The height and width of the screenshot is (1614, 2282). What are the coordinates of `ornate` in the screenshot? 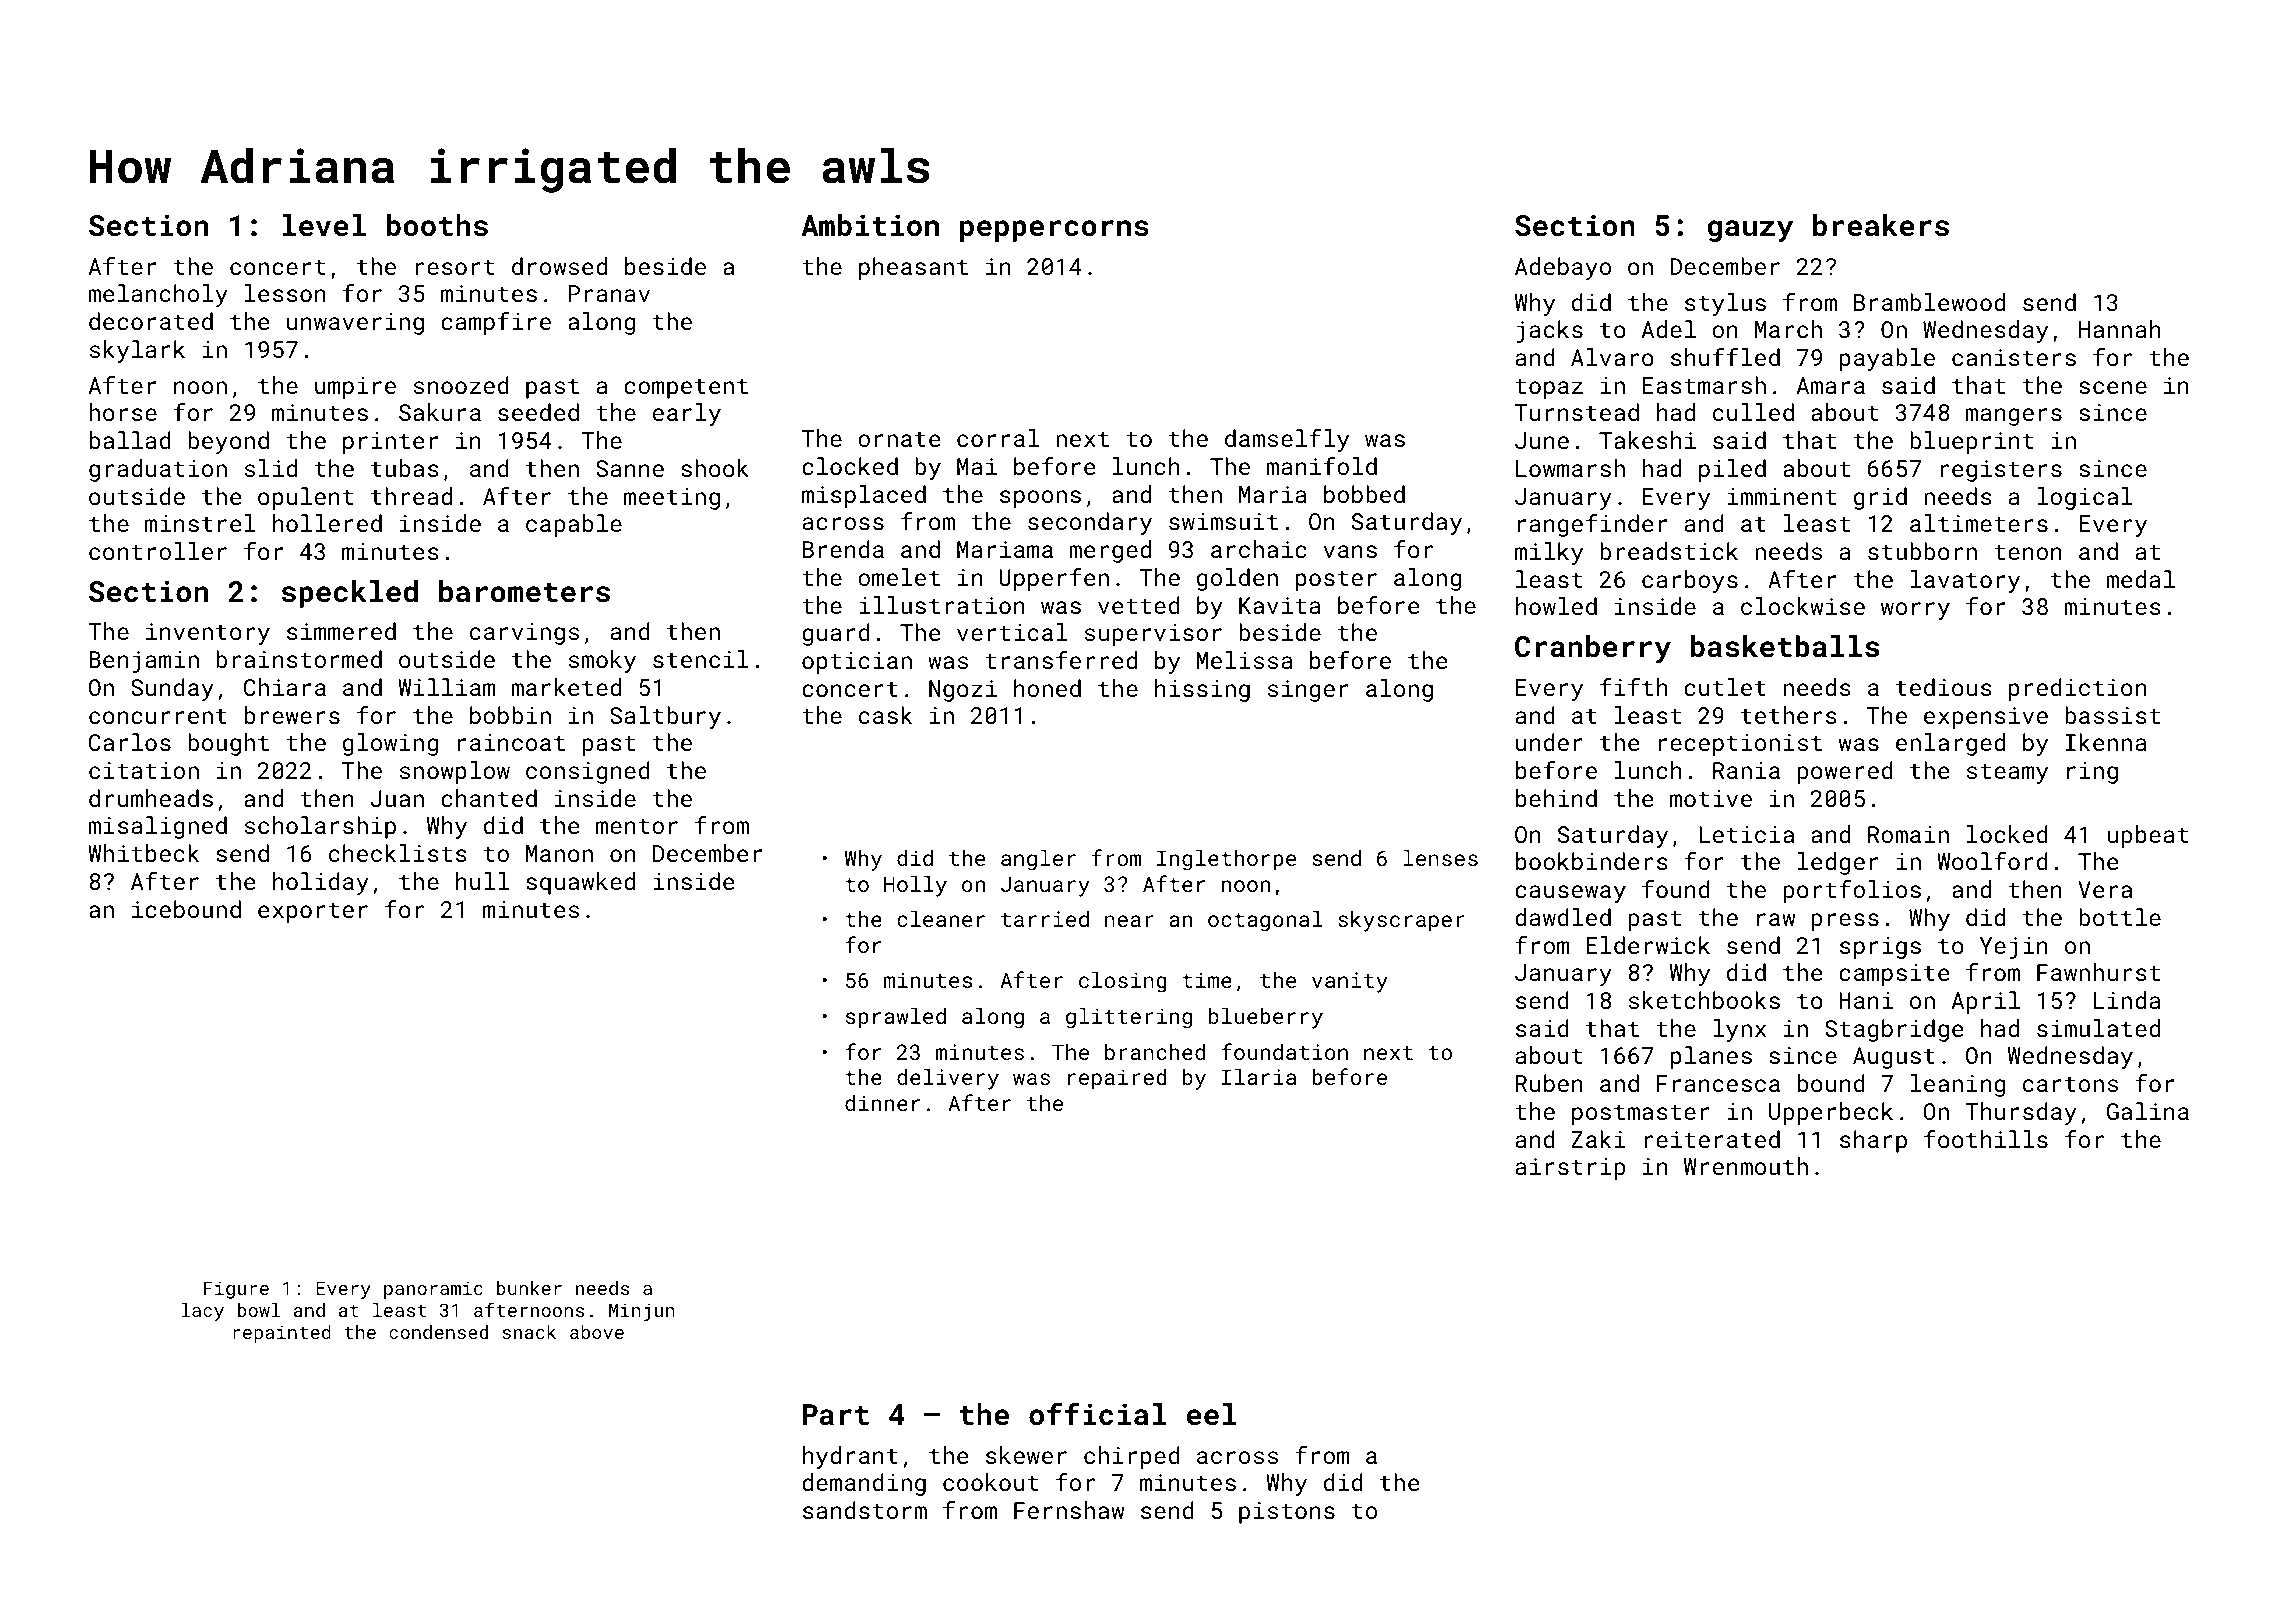 It's located at (899, 439).
